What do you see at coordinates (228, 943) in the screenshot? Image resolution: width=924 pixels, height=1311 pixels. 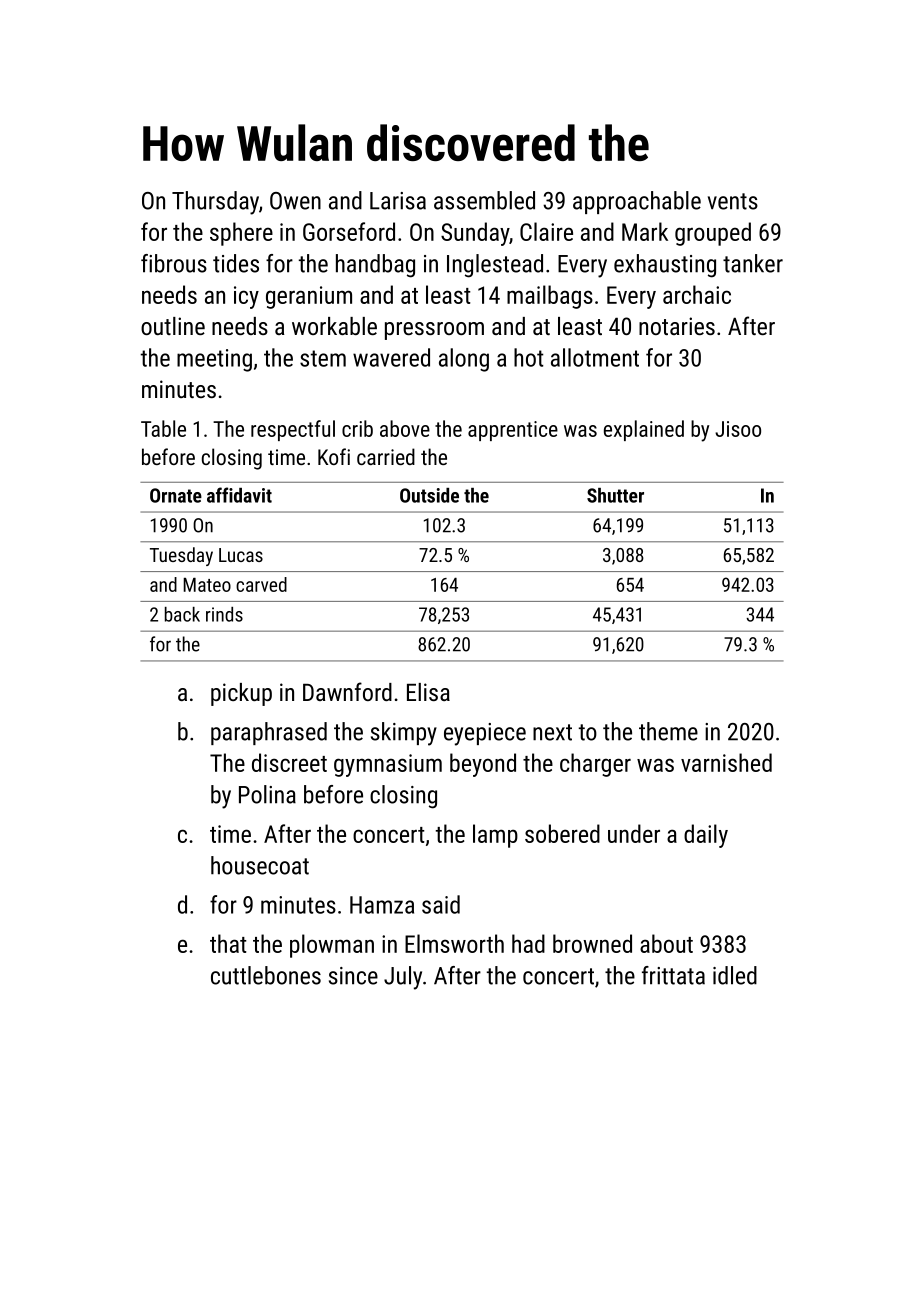 I see `that` at bounding box center [228, 943].
